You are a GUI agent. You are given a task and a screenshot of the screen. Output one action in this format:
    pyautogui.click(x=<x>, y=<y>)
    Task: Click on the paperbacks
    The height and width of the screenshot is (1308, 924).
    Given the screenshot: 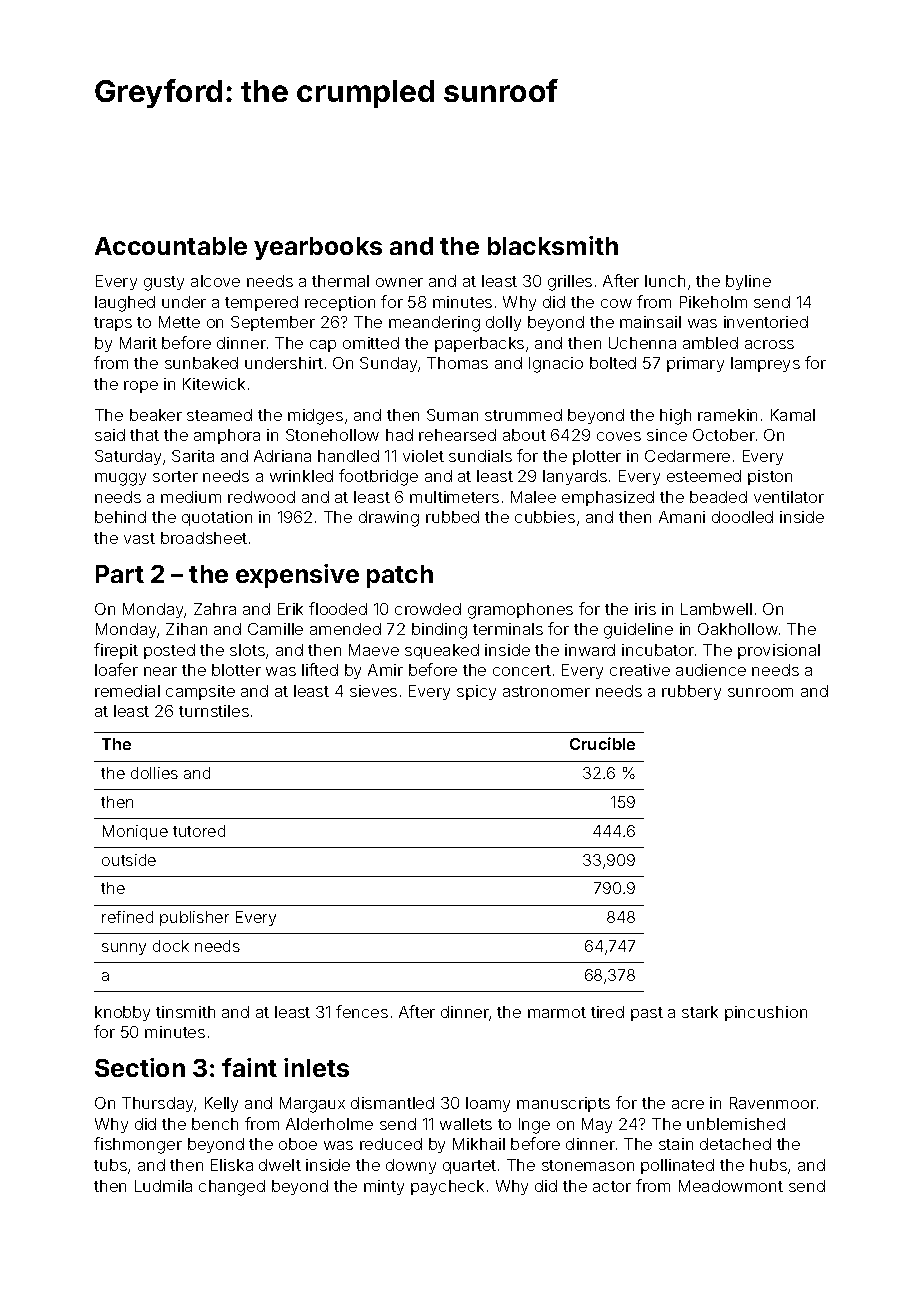 What is the action you would take?
    pyautogui.click(x=479, y=344)
